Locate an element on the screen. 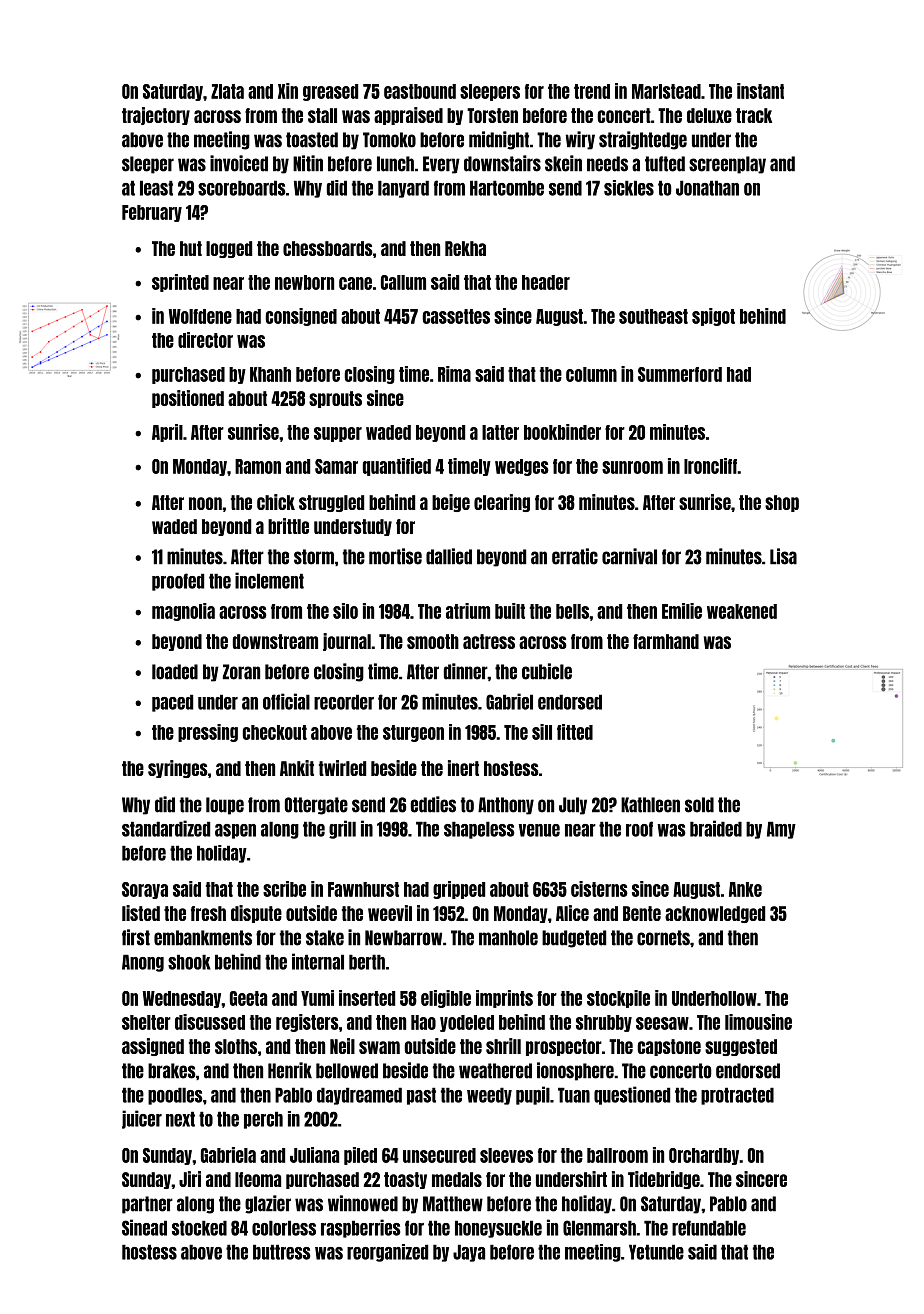  dallied is located at coordinates (449, 556).
